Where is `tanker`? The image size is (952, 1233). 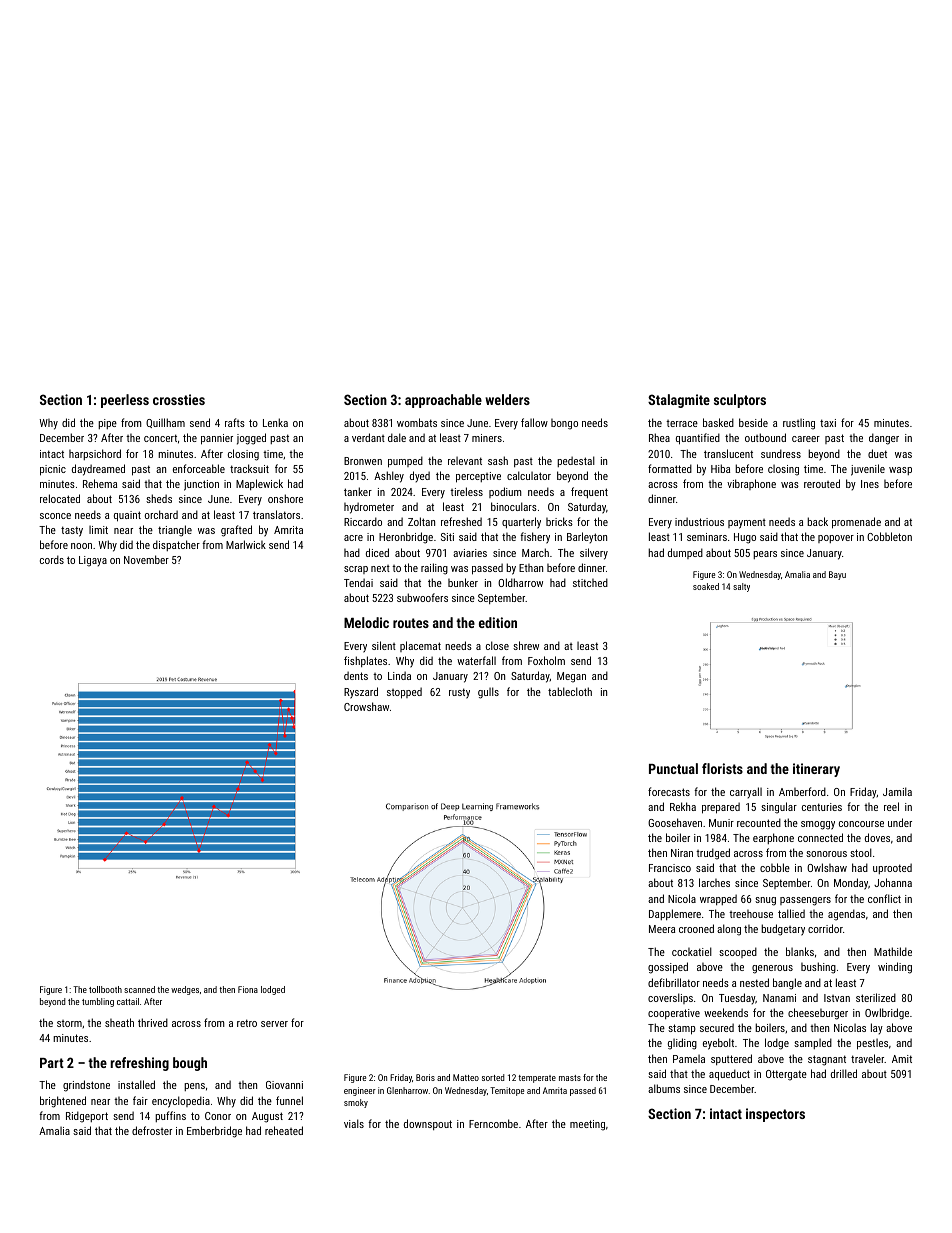
tanker is located at coordinates (358, 491).
